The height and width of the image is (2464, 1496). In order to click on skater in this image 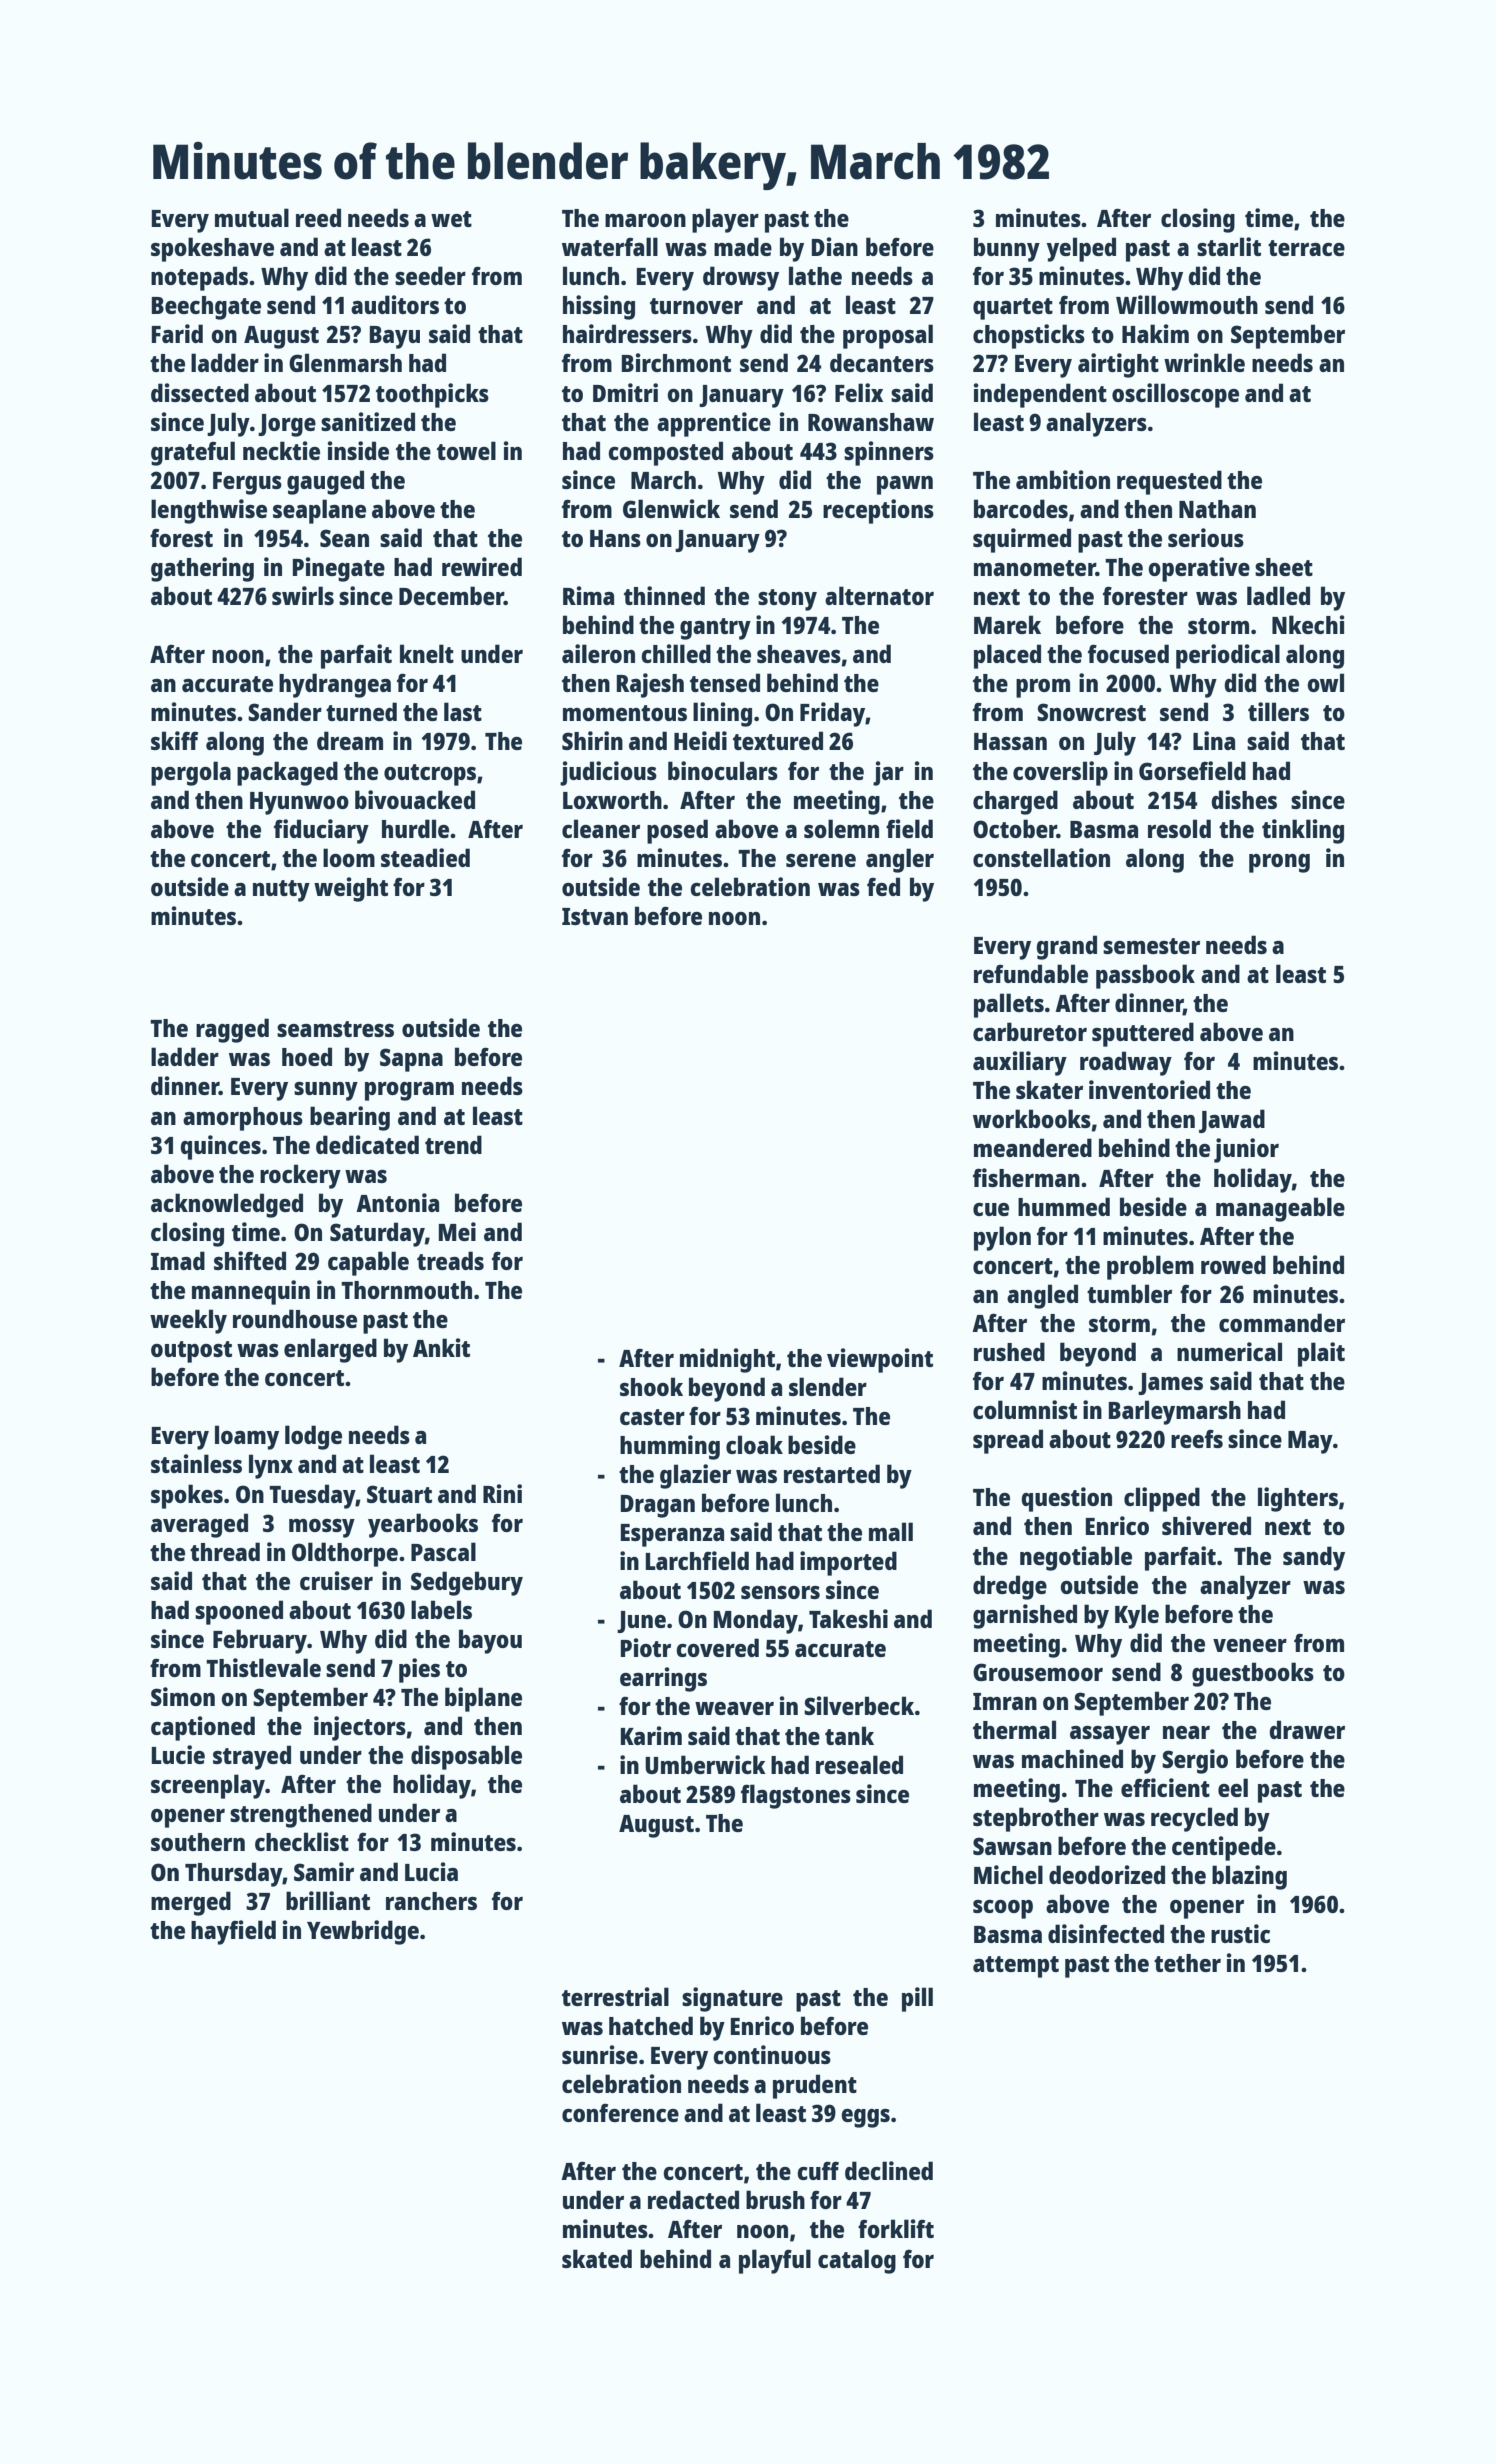, I will do `click(1049, 1089)`.
